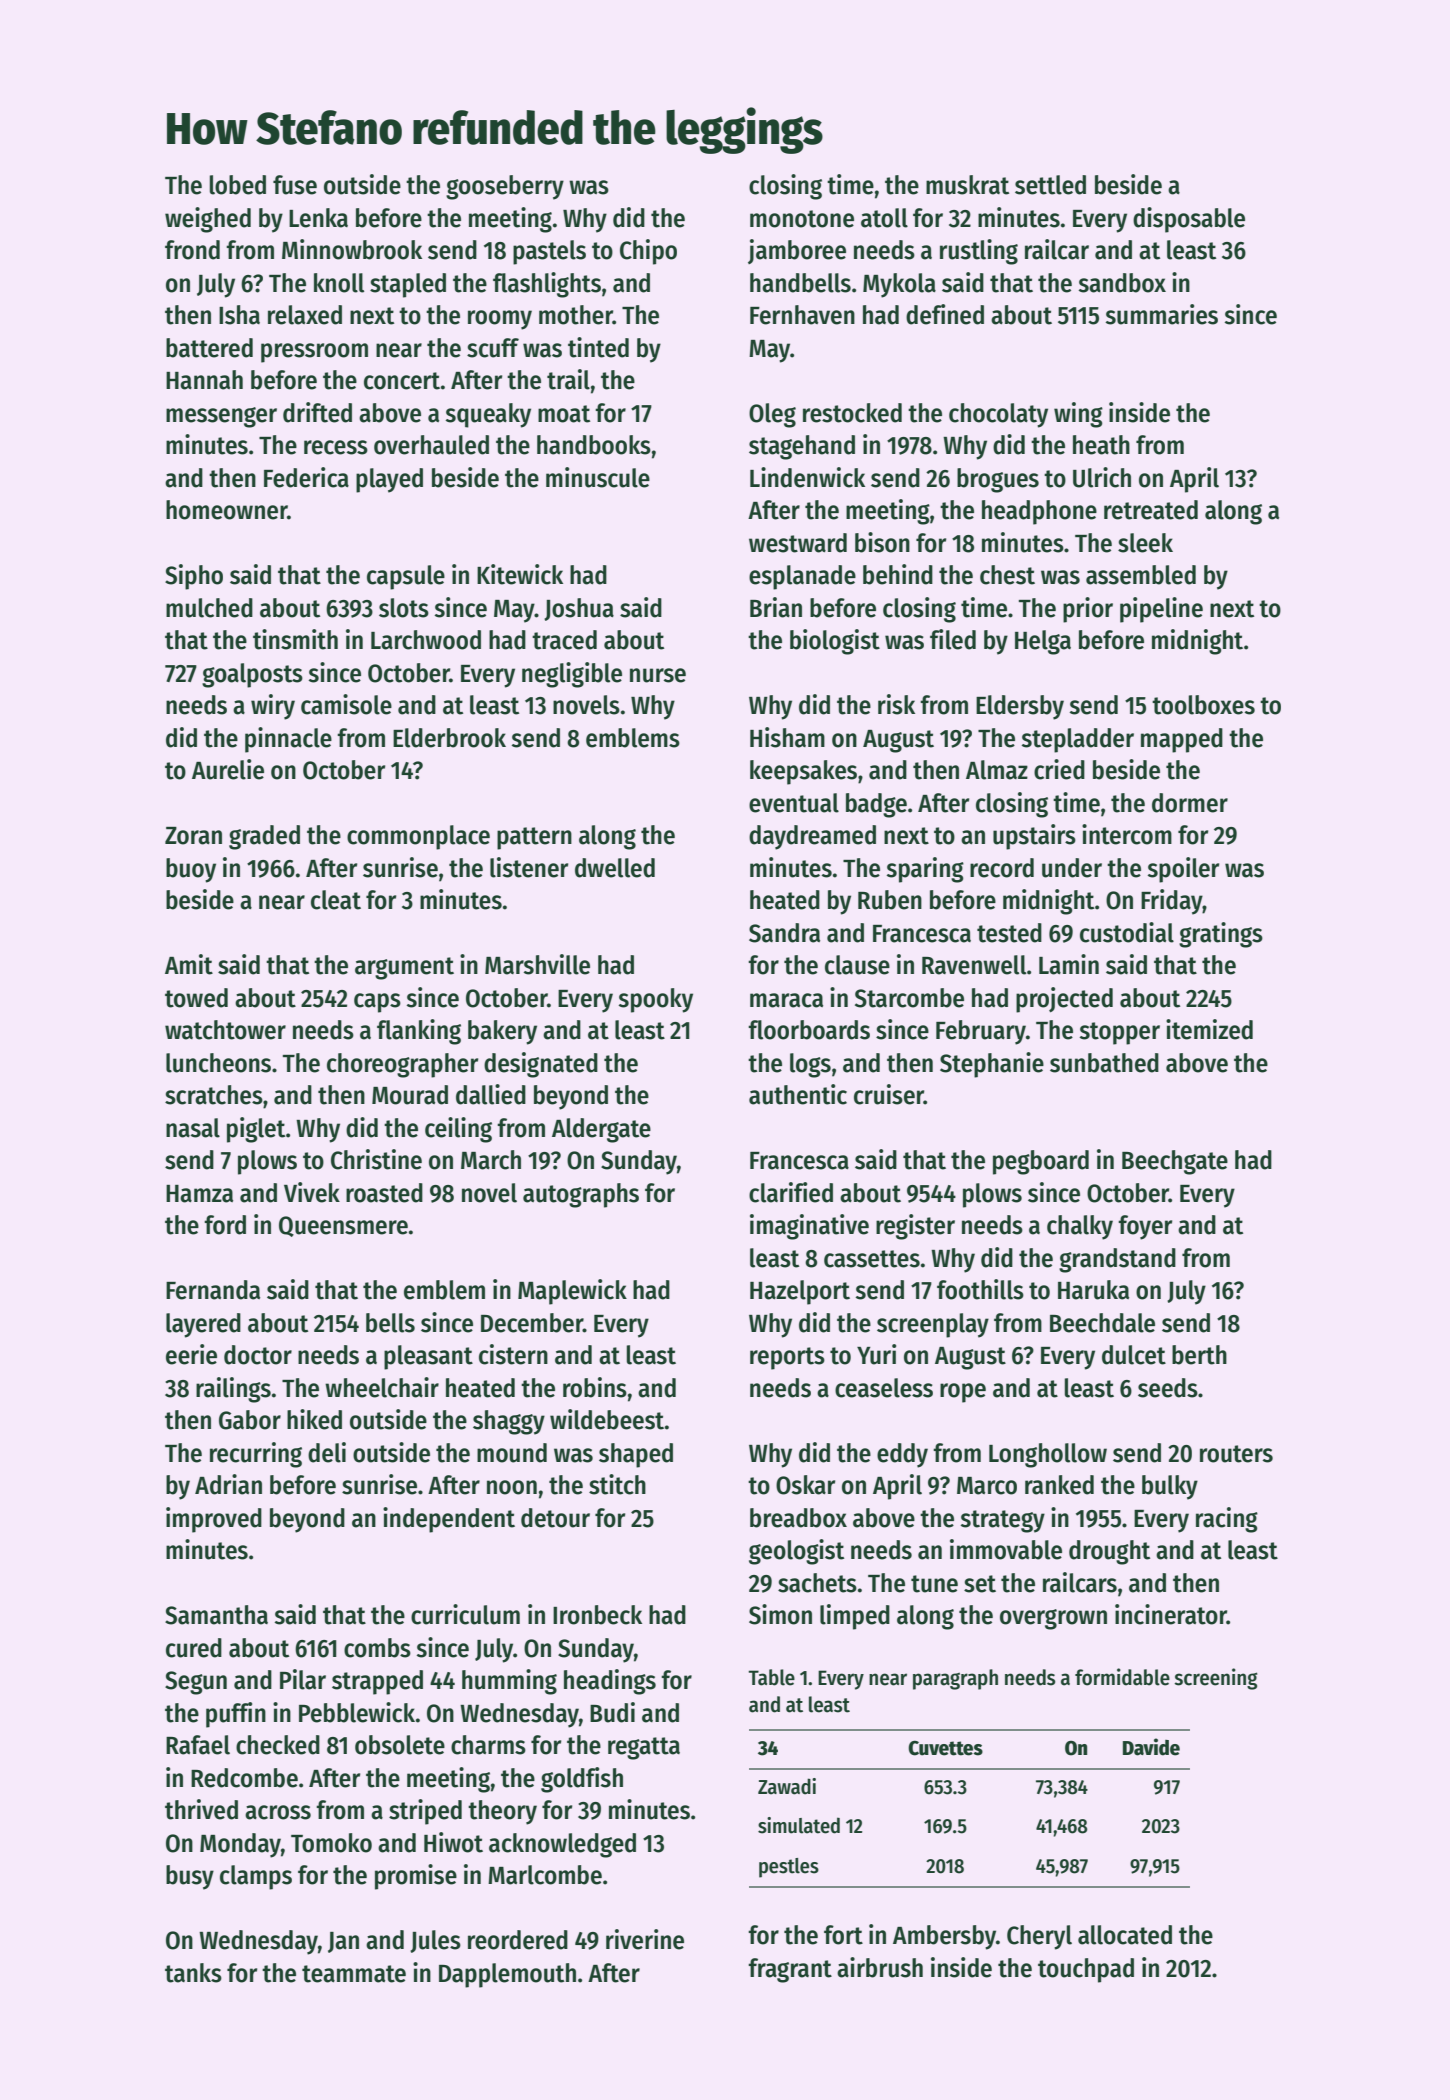 The image size is (1450, 2100). I want to click on settled, so click(1050, 185).
